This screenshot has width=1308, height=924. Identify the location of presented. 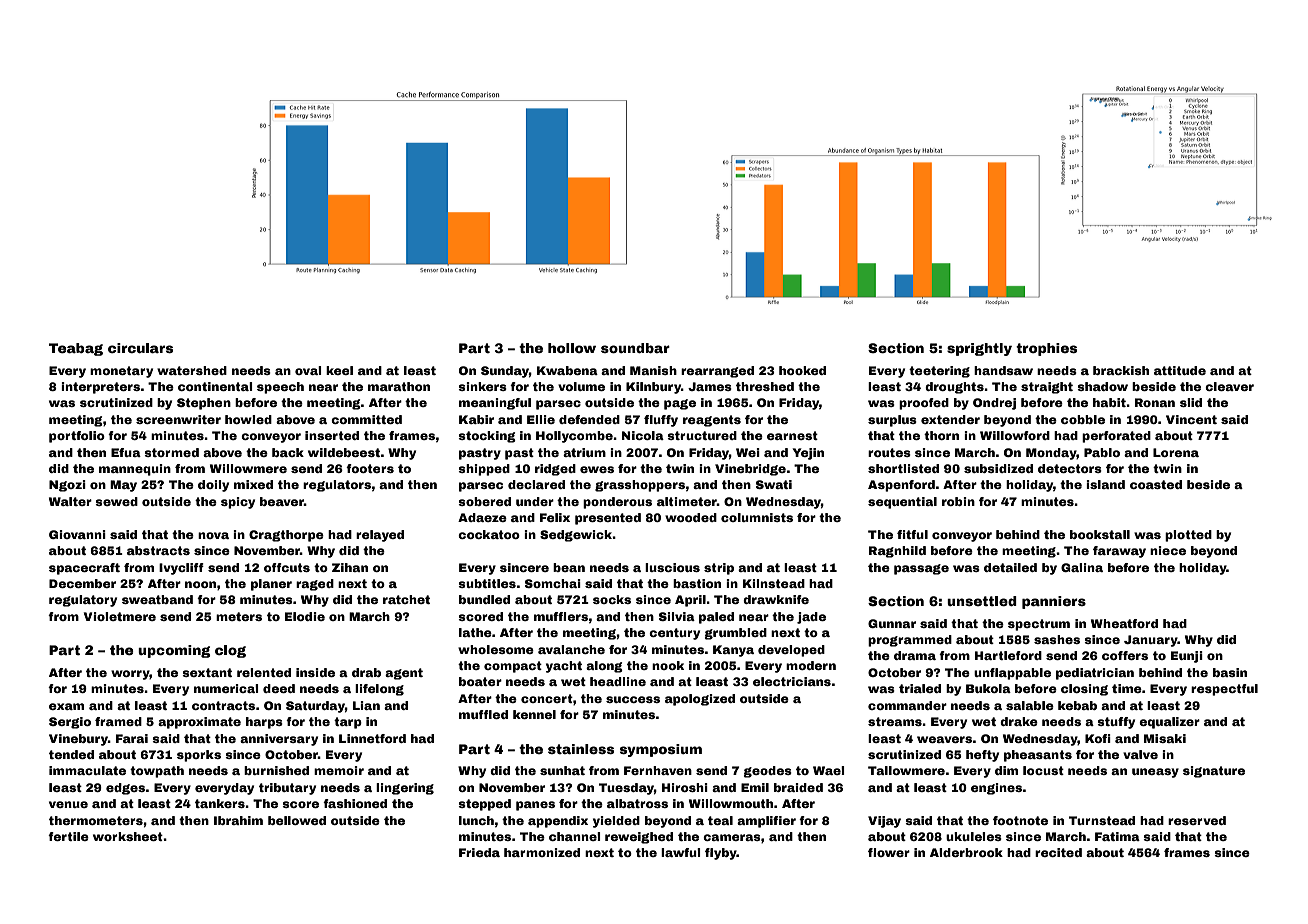
(608, 519).
